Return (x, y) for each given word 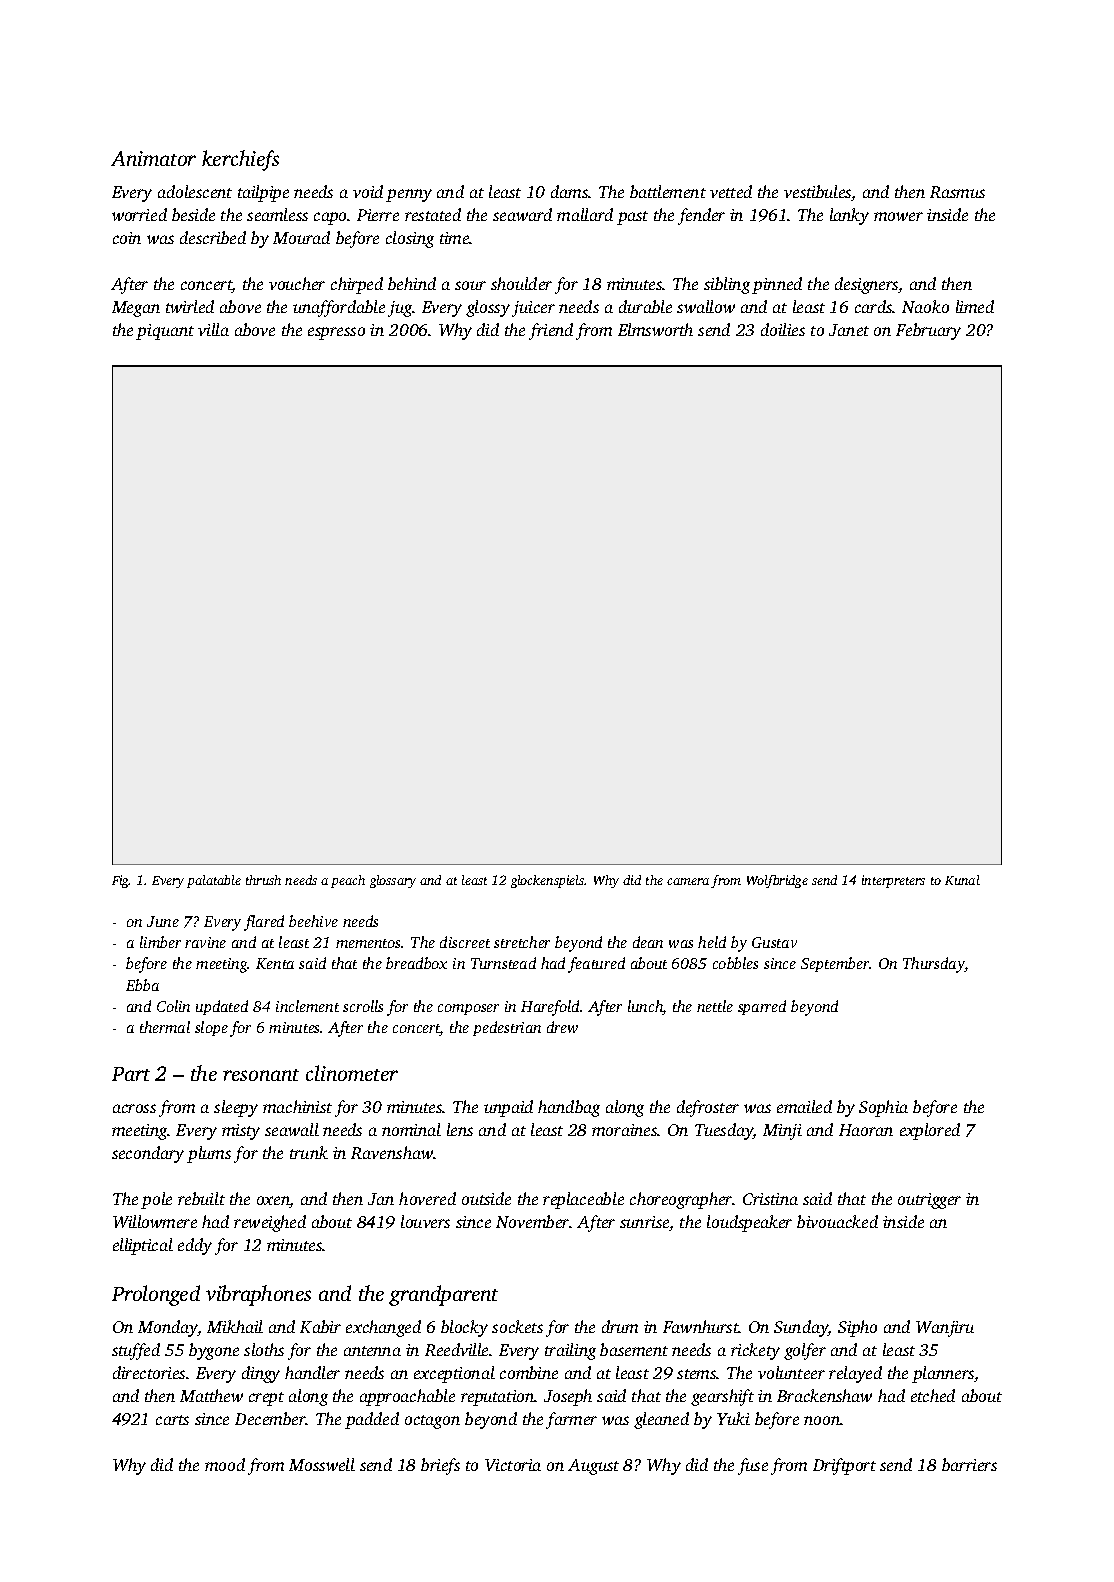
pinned (777, 285)
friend (551, 331)
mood (225, 1464)
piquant (165, 332)
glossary (393, 881)
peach (348, 881)
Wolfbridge (777, 881)
